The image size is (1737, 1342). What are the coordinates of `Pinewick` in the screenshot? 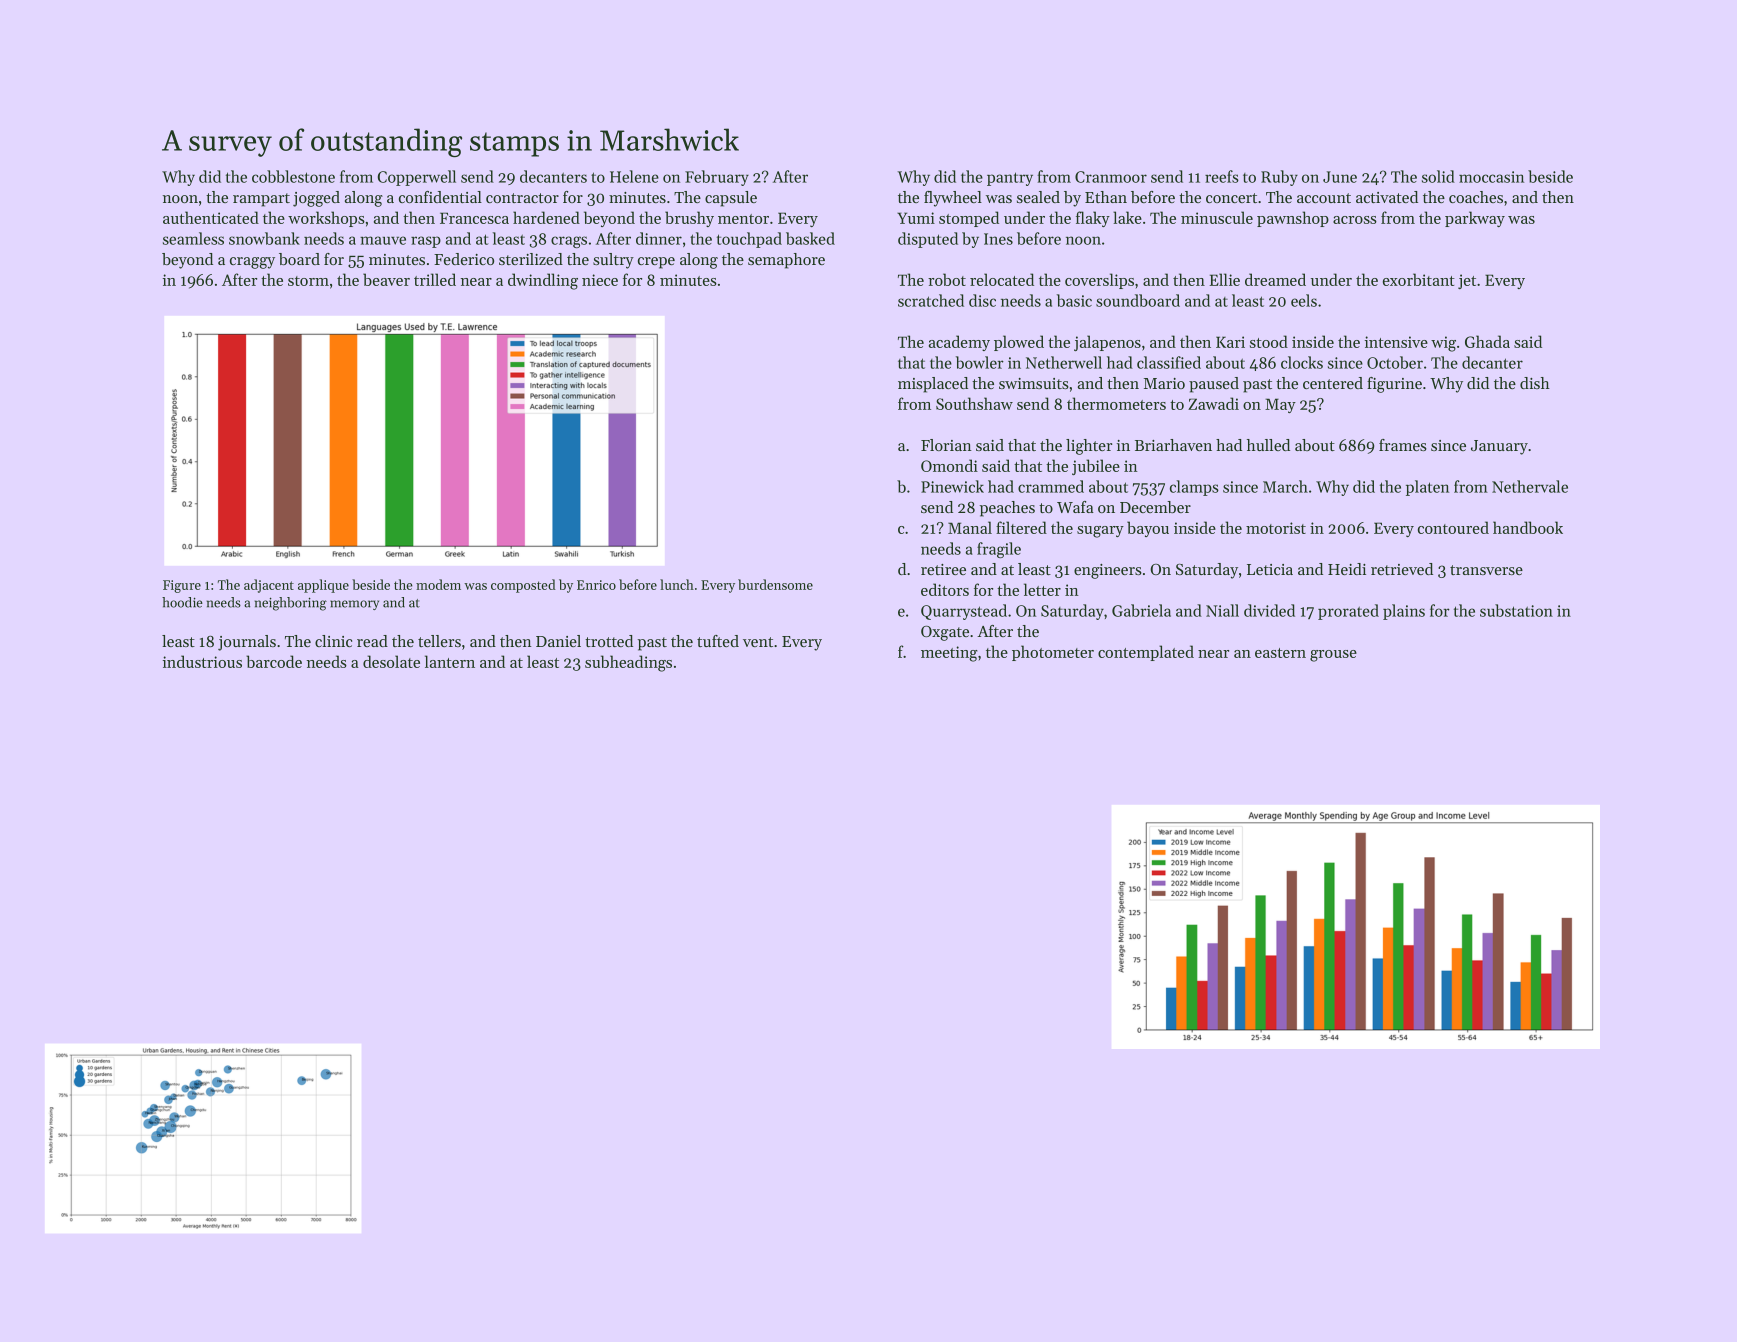 It's located at (952, 486).
